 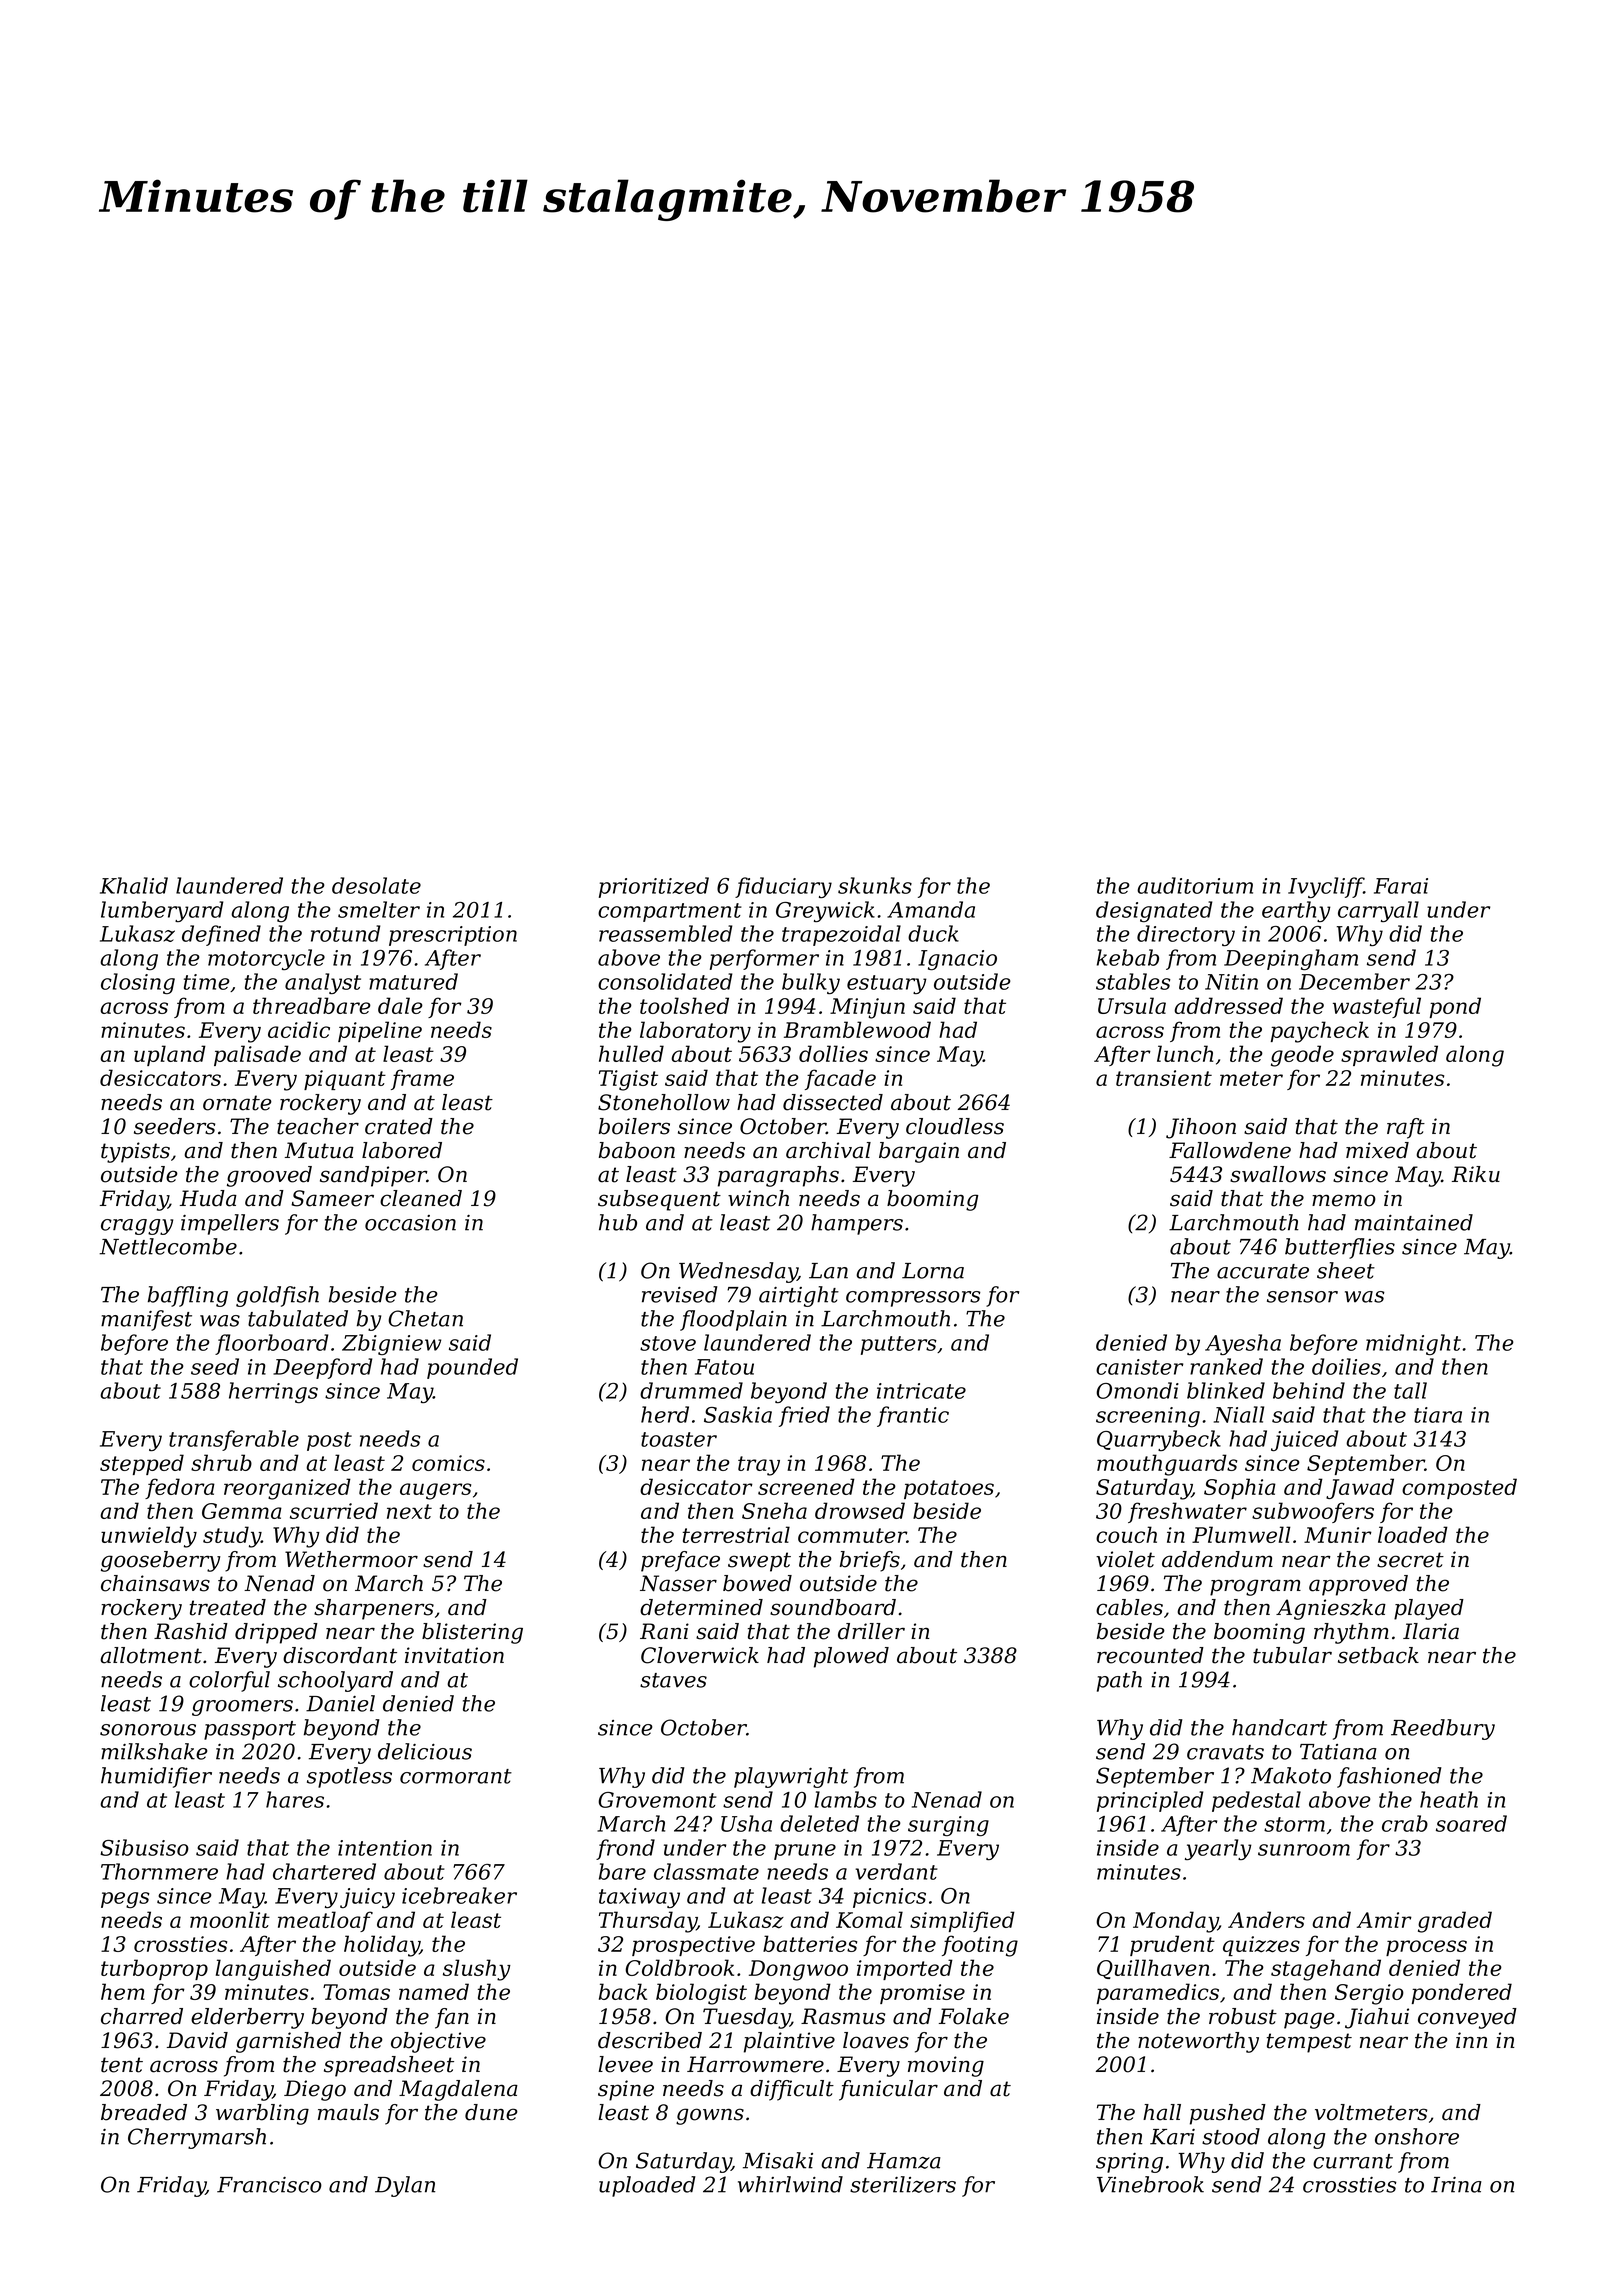 What do you see at coordinates (679, 1439) in the image?
I see `toaster` at bounding box center [679, 1439].
